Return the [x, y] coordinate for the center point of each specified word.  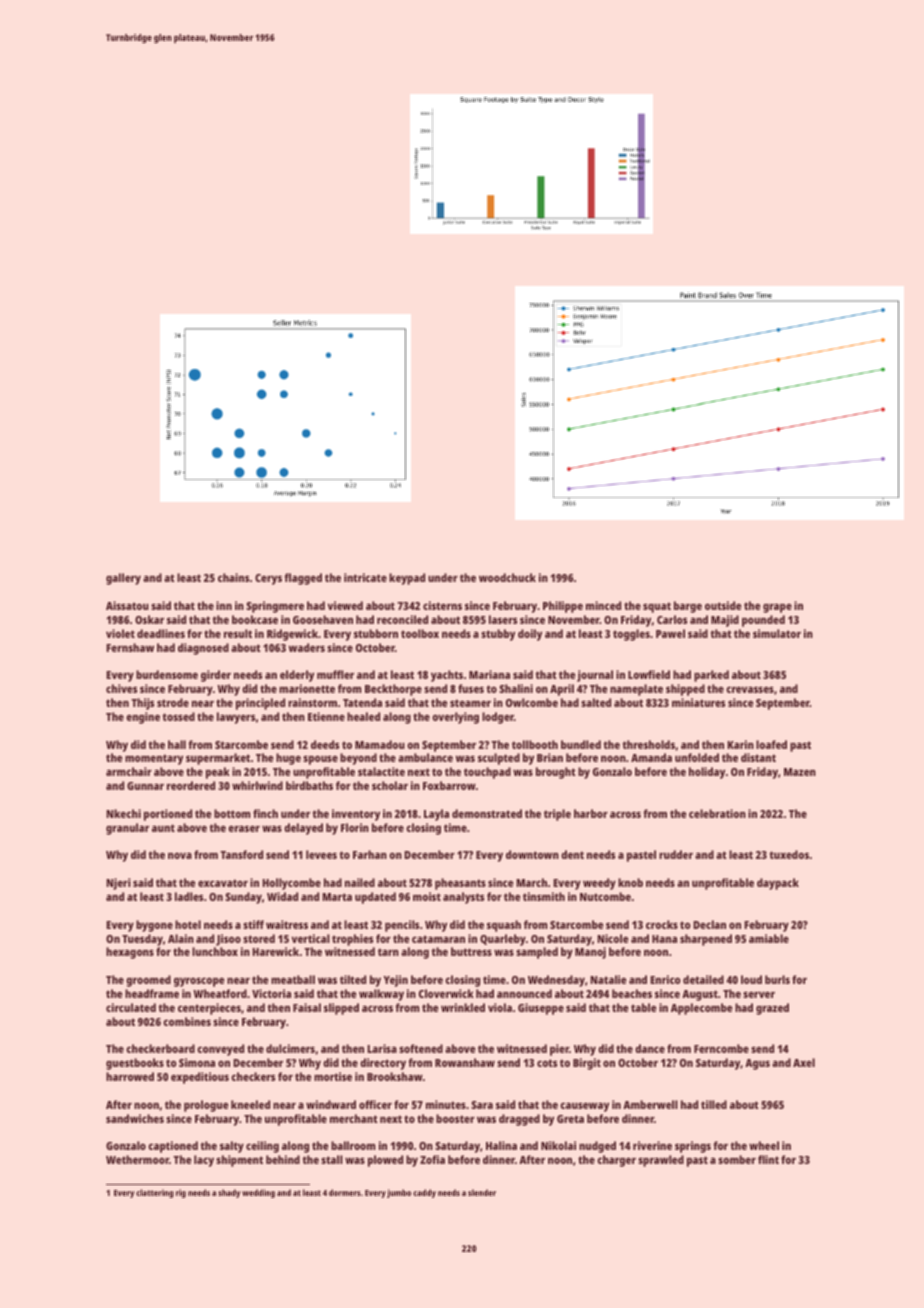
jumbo [399, 1193]
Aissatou [127, 605]
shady [229, 1193]
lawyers [236, 718]
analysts [463, 898]
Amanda [651, 757]
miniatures [698, 702]
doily [530, 635]
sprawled [661, 1161]
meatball [293, 979]
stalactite [381, 771]
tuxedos [789, 854]
